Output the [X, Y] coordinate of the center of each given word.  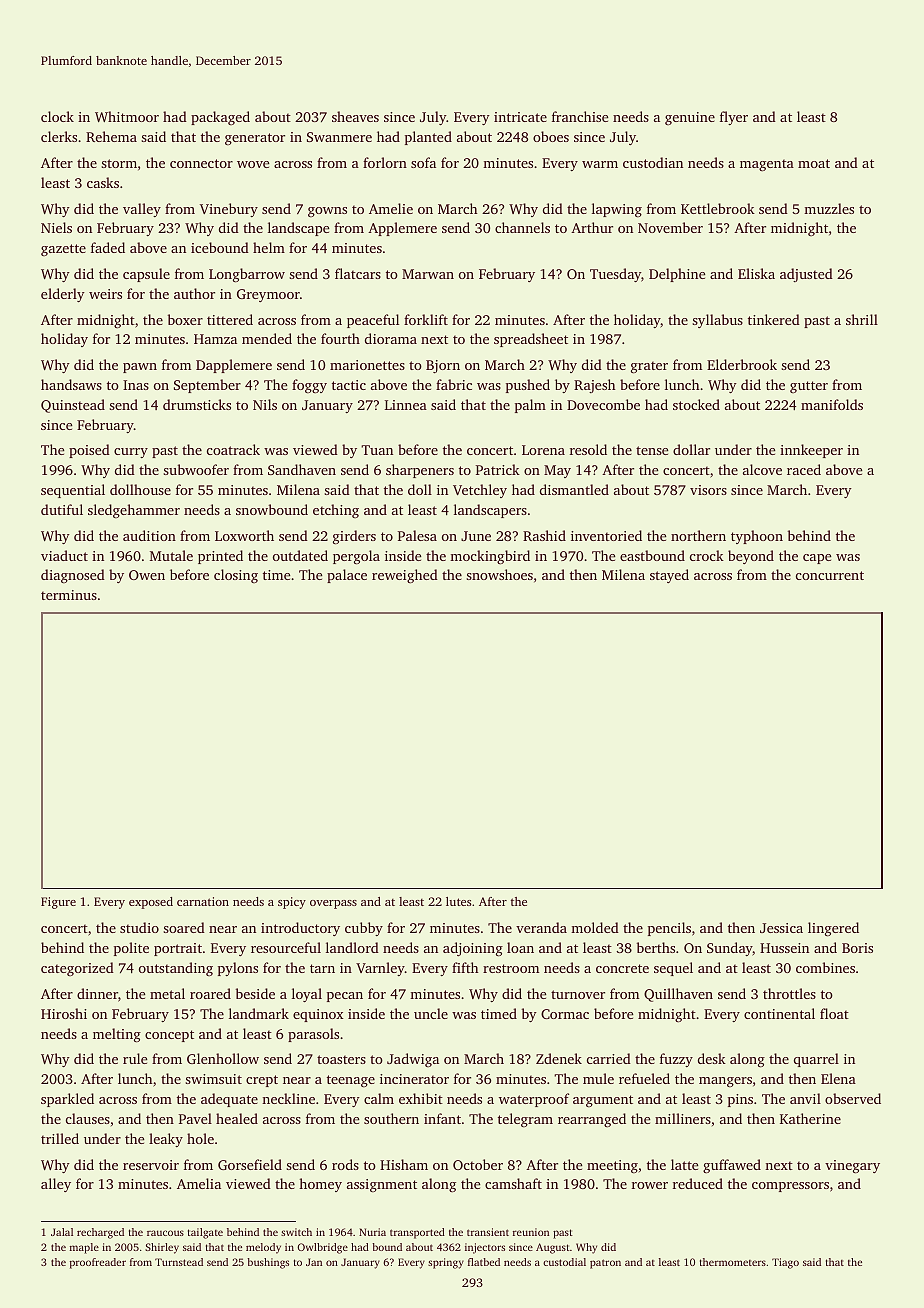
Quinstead [73, 406]
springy [446, 1263]
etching [336, 511]
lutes [458, 901]
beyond [751, 557]
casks [103, 182]
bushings [268, 1263]
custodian [653, 162]
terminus [69, 595]
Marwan [428, 274]
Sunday [730, 949]
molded [595, 927]
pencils [669, 929]
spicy [292, 903]
